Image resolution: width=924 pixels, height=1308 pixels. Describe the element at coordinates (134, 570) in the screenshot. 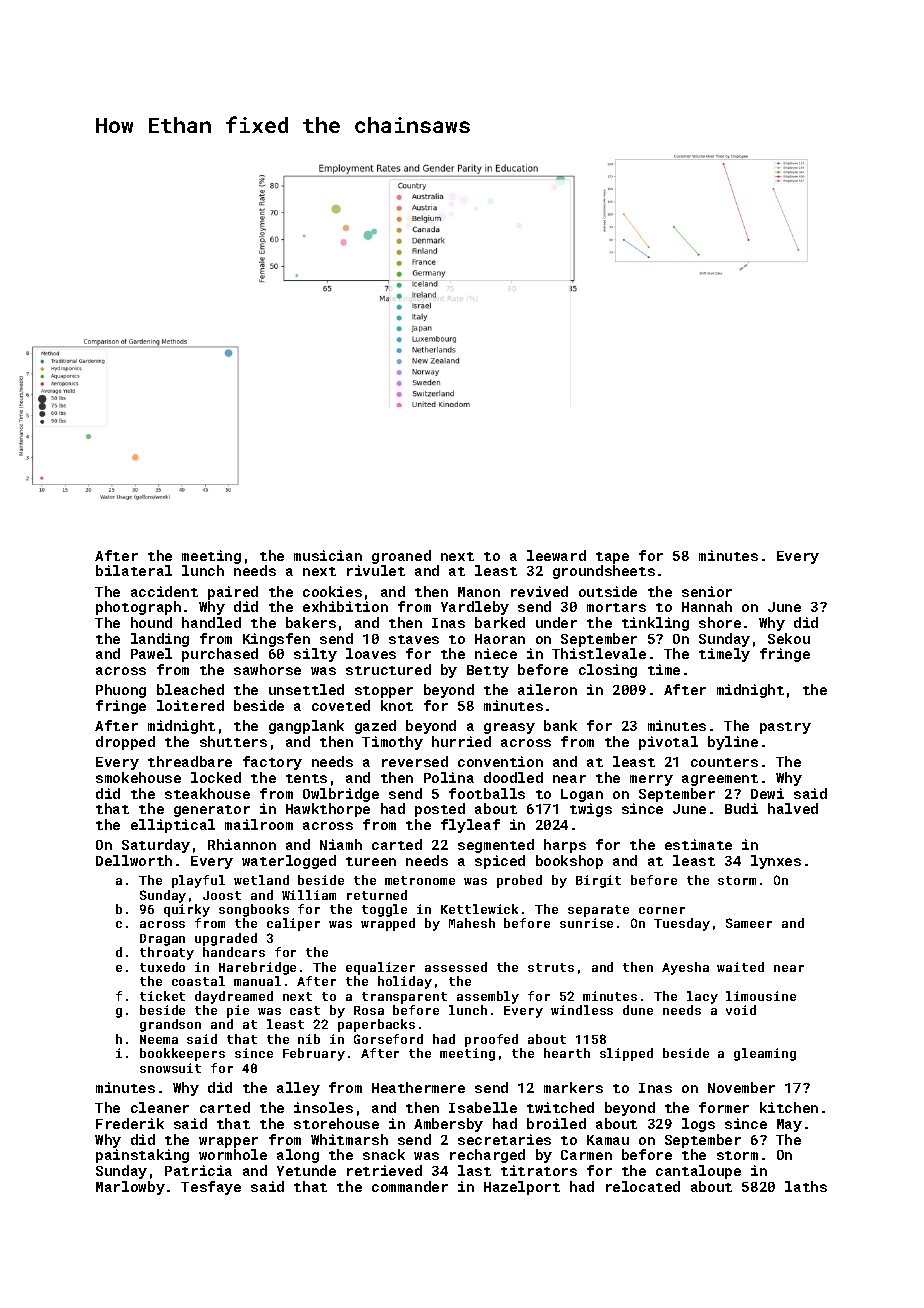

I see `bilateral` at that location.
